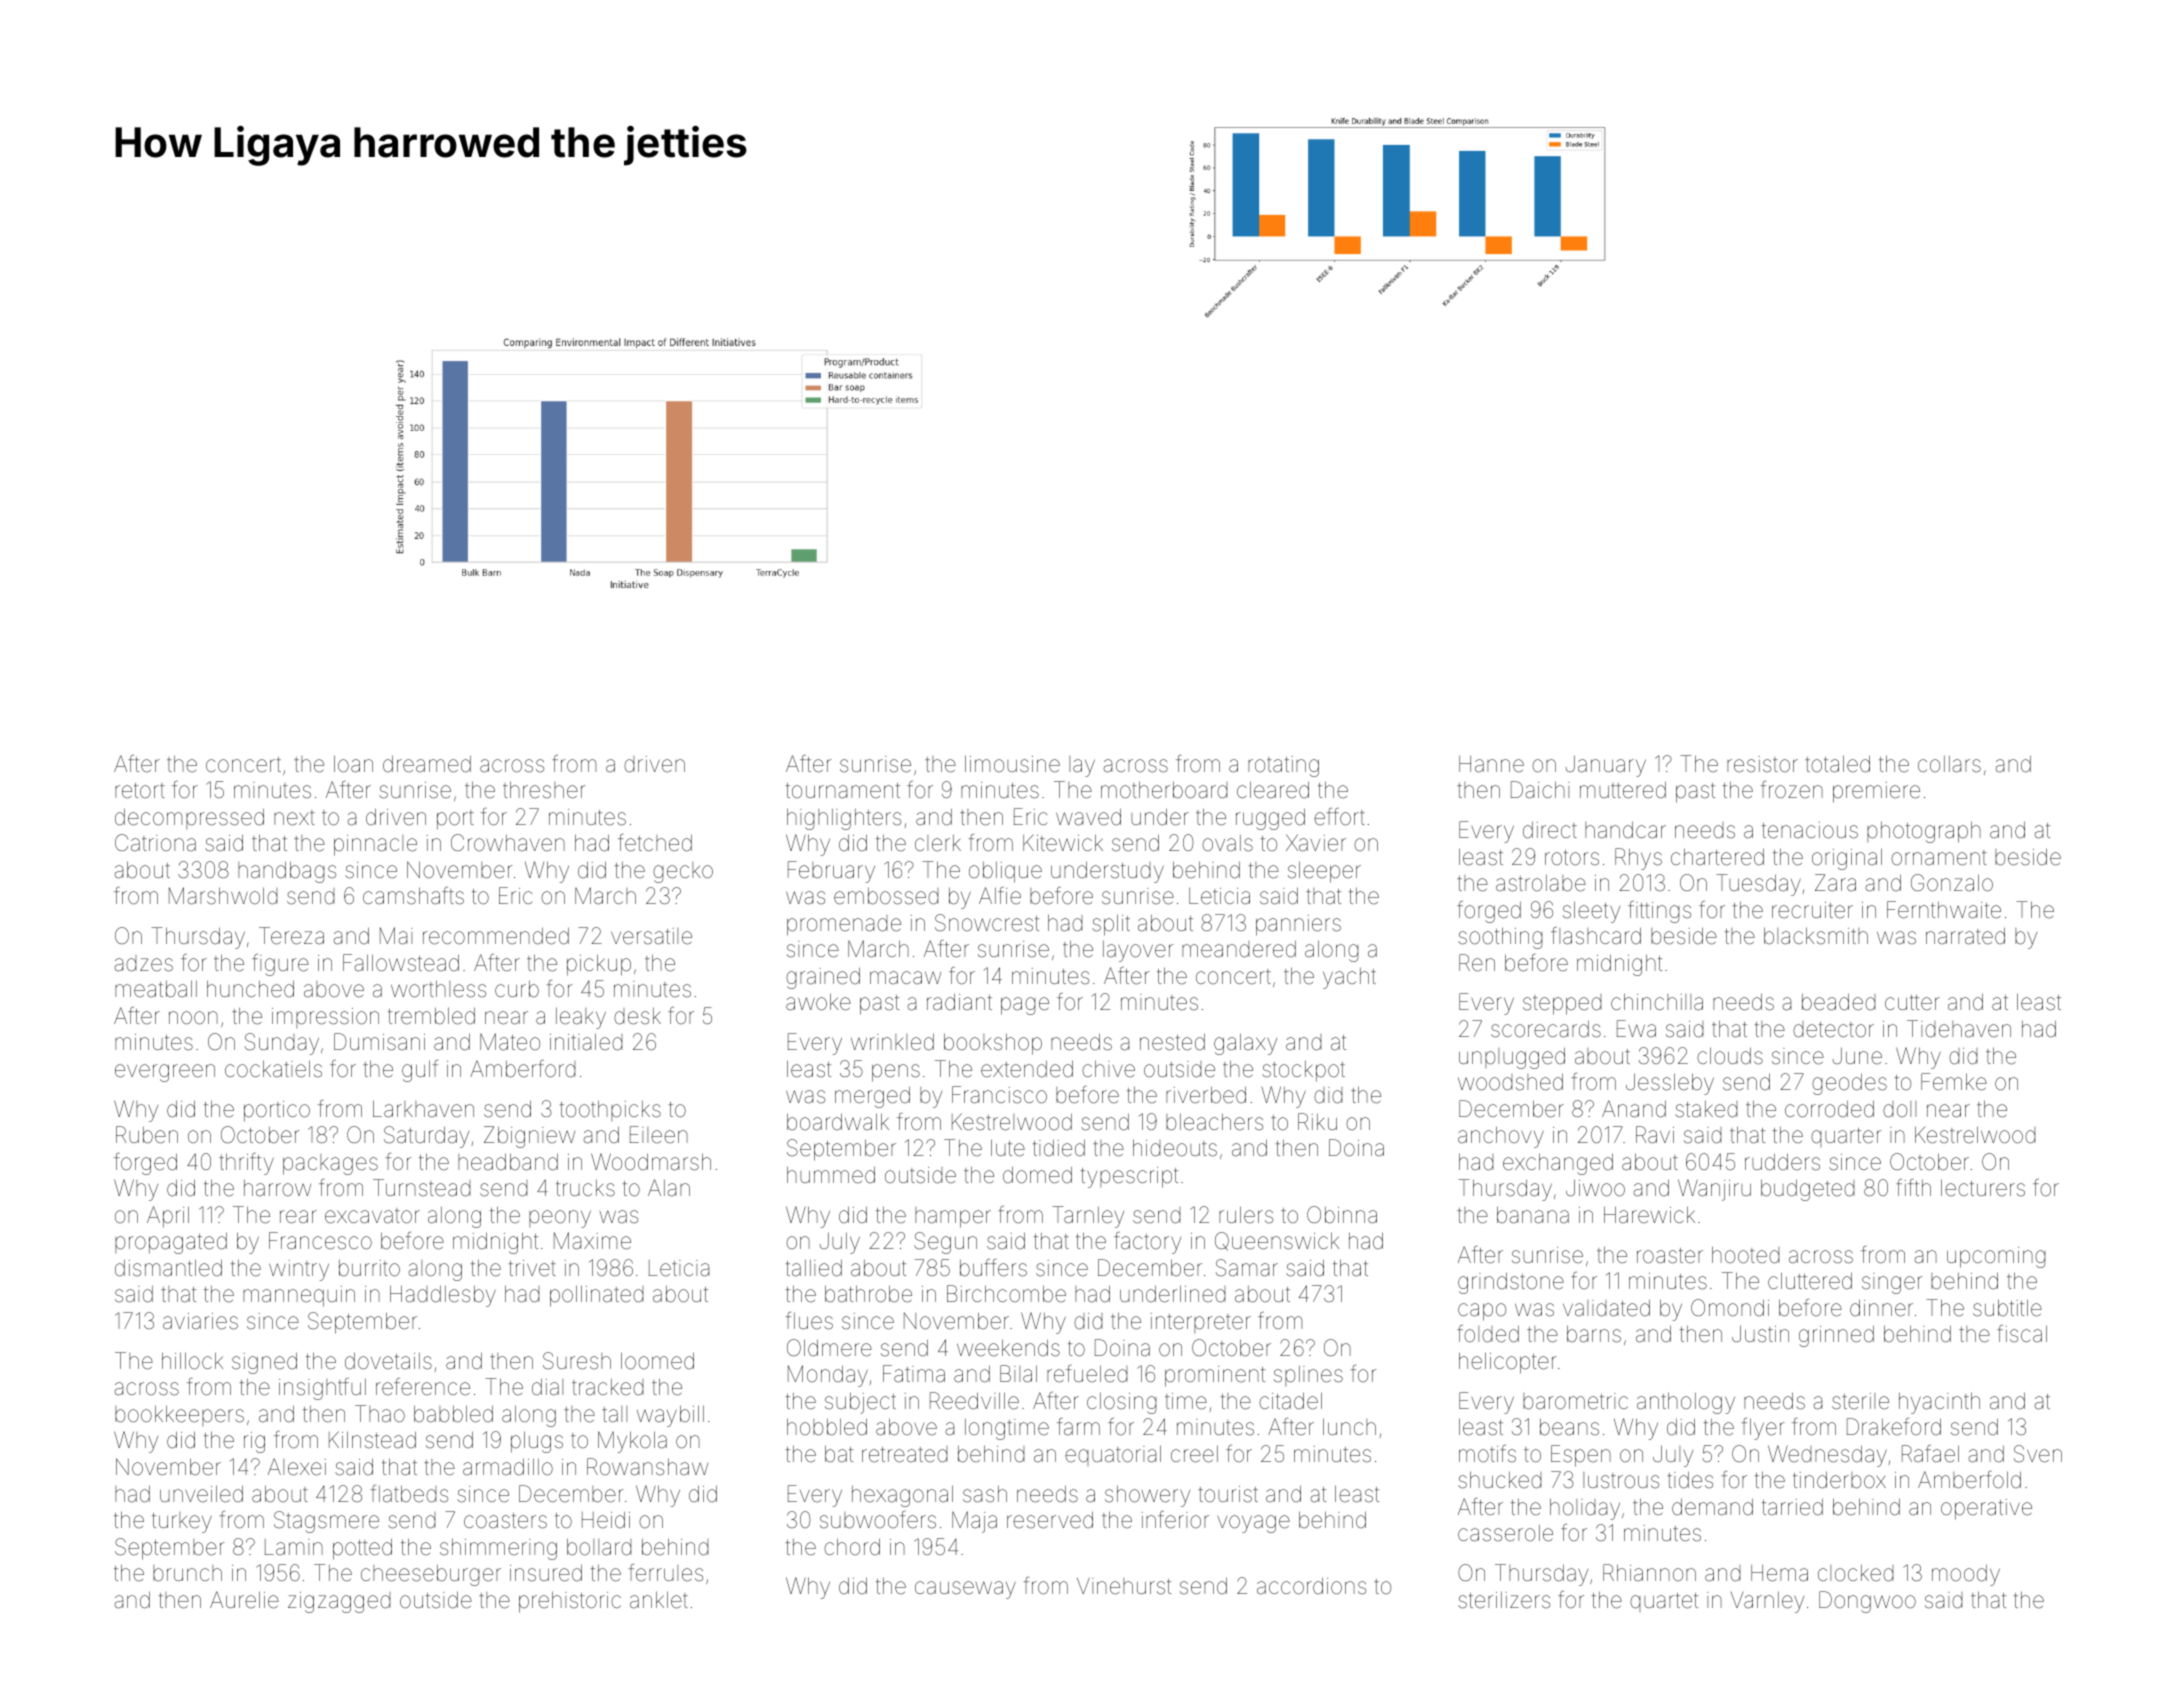 The image size is (2178, 1683). What do you see at coordinates (1201, 1323) in the page?
I see `interpreter` at bounding box center [1201, 1323].
